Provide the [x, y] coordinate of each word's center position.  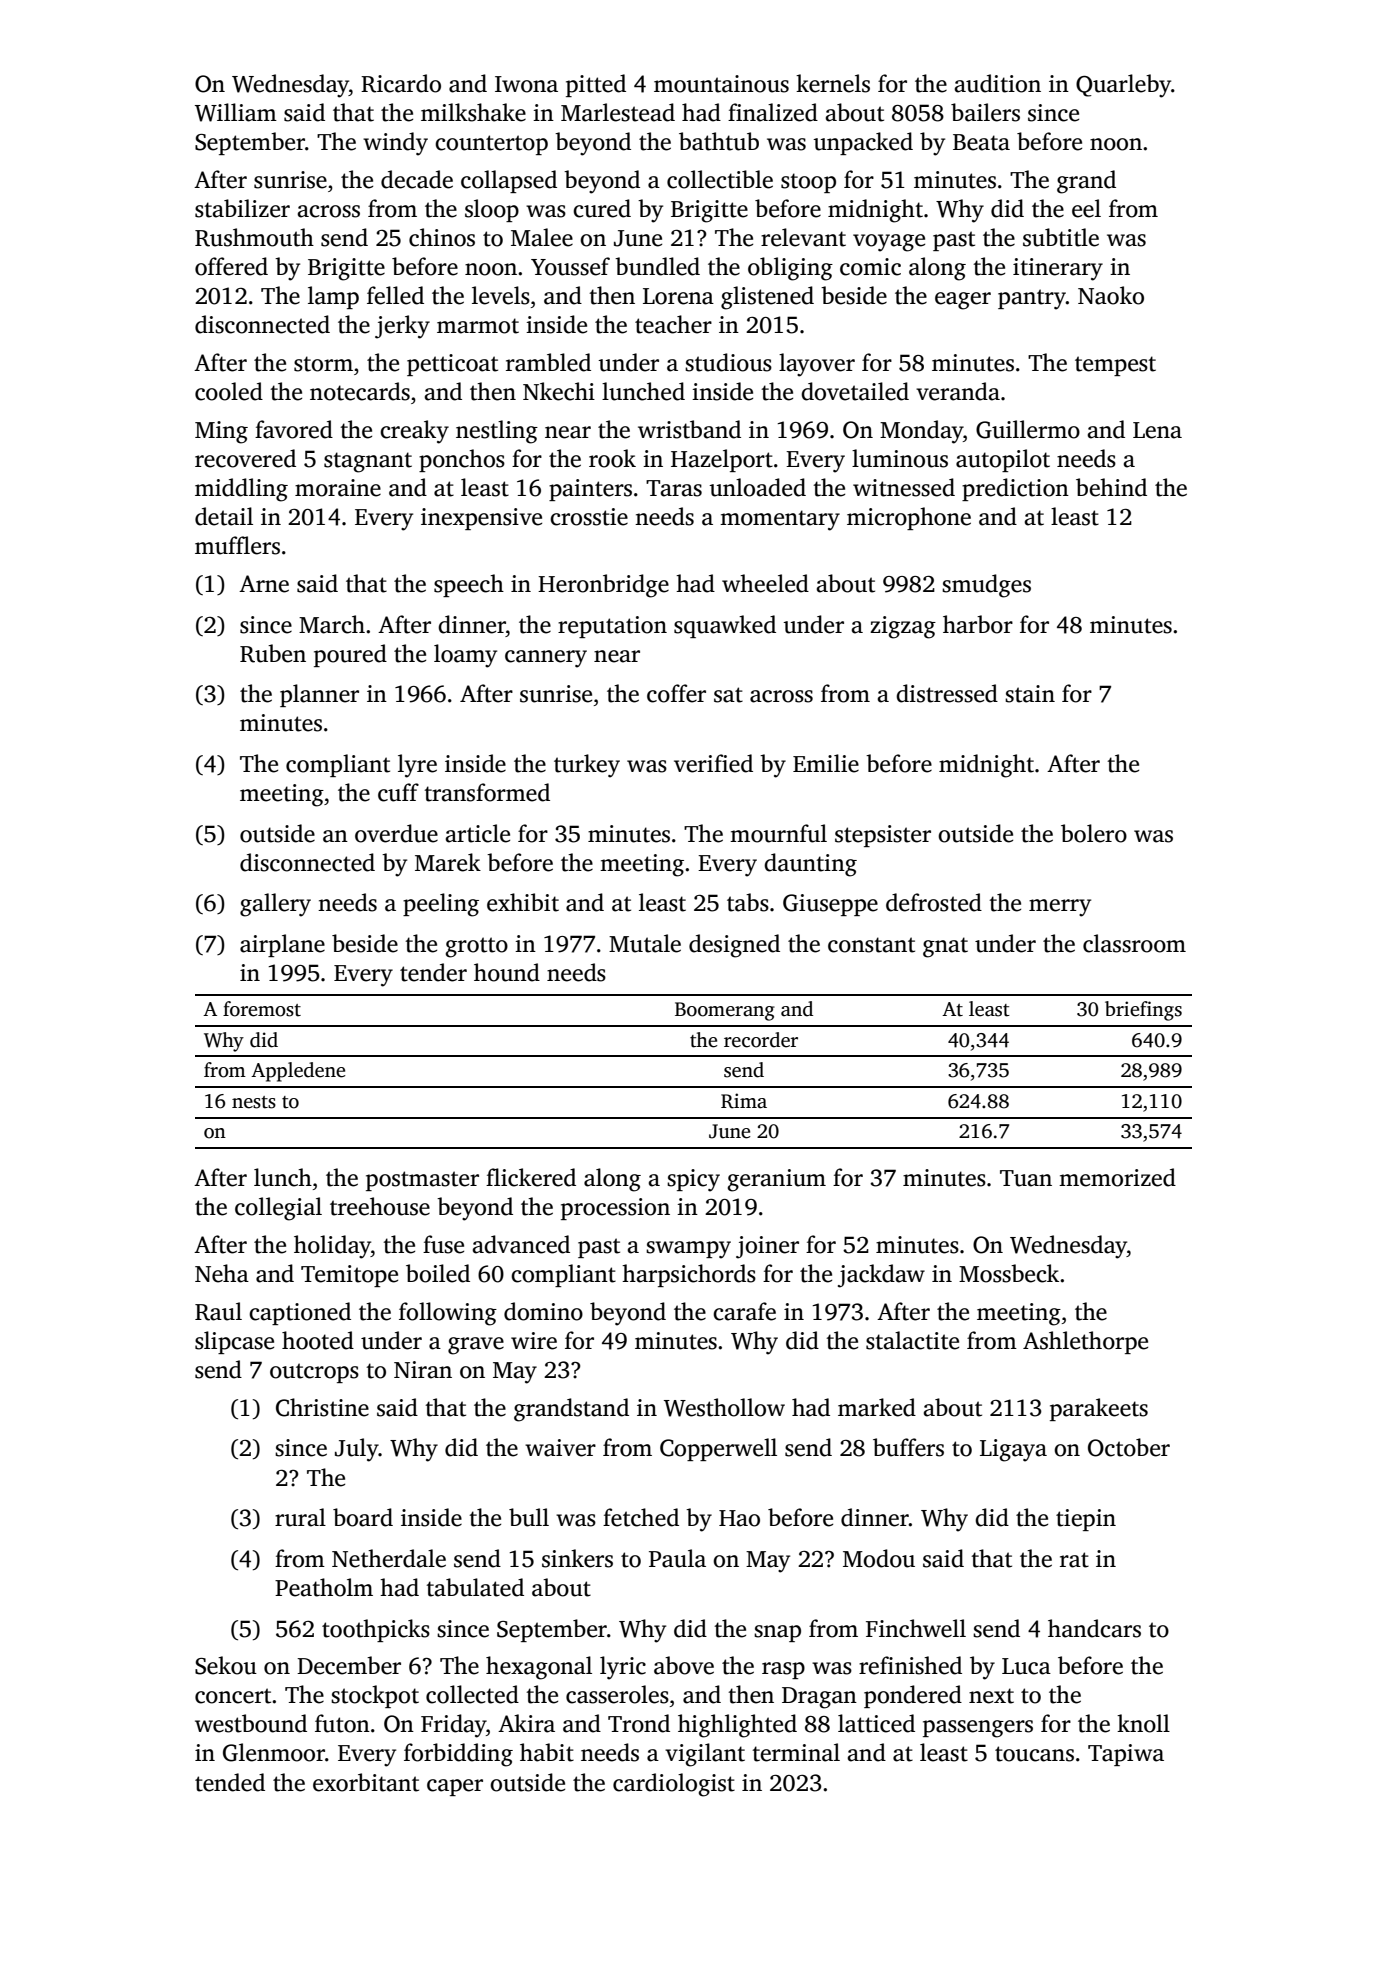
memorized [1117, 1177]
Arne [264, 584]
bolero [1094, 833]
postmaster [422, 1181]
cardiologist [674, 1785]
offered [231, 266]
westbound [251, 1723]
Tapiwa [1126, 1755]
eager [963, 301]
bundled [657, 266]
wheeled [765, 583]
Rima [744, 1101]
